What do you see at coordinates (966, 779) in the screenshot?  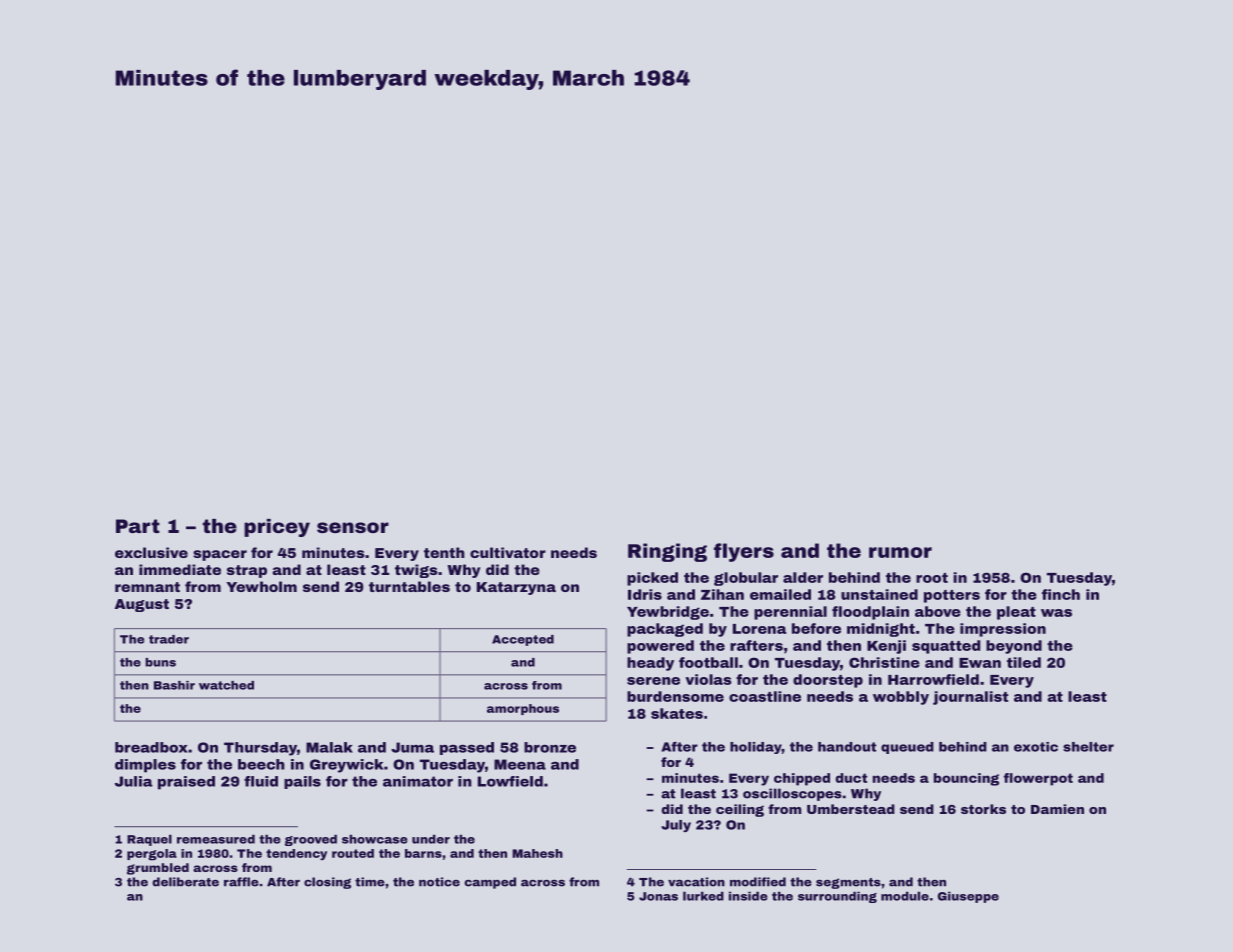 I see `bouncing` at bounding box center [966, 779].
